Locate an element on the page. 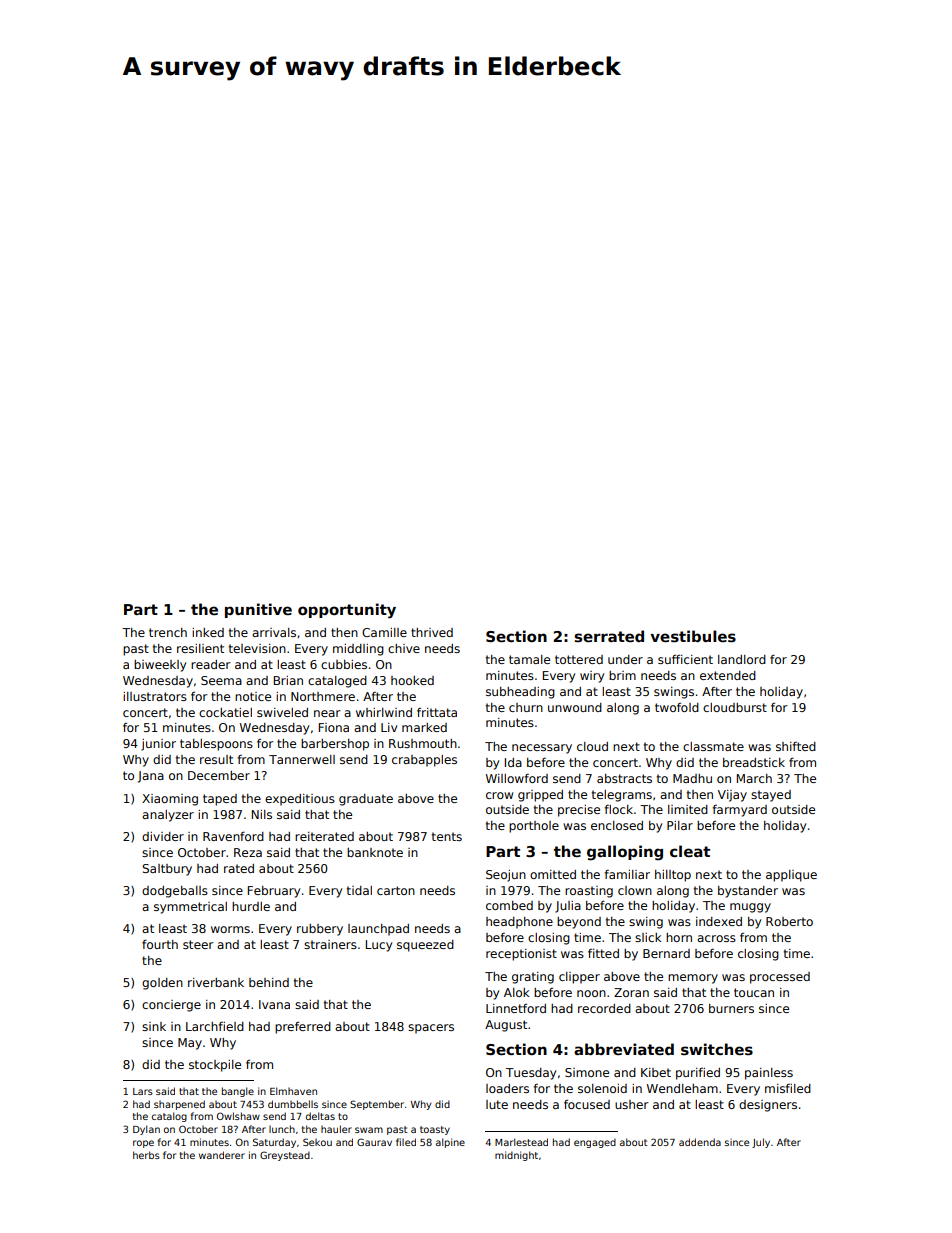  behind is located at coordinates (269, 982).
